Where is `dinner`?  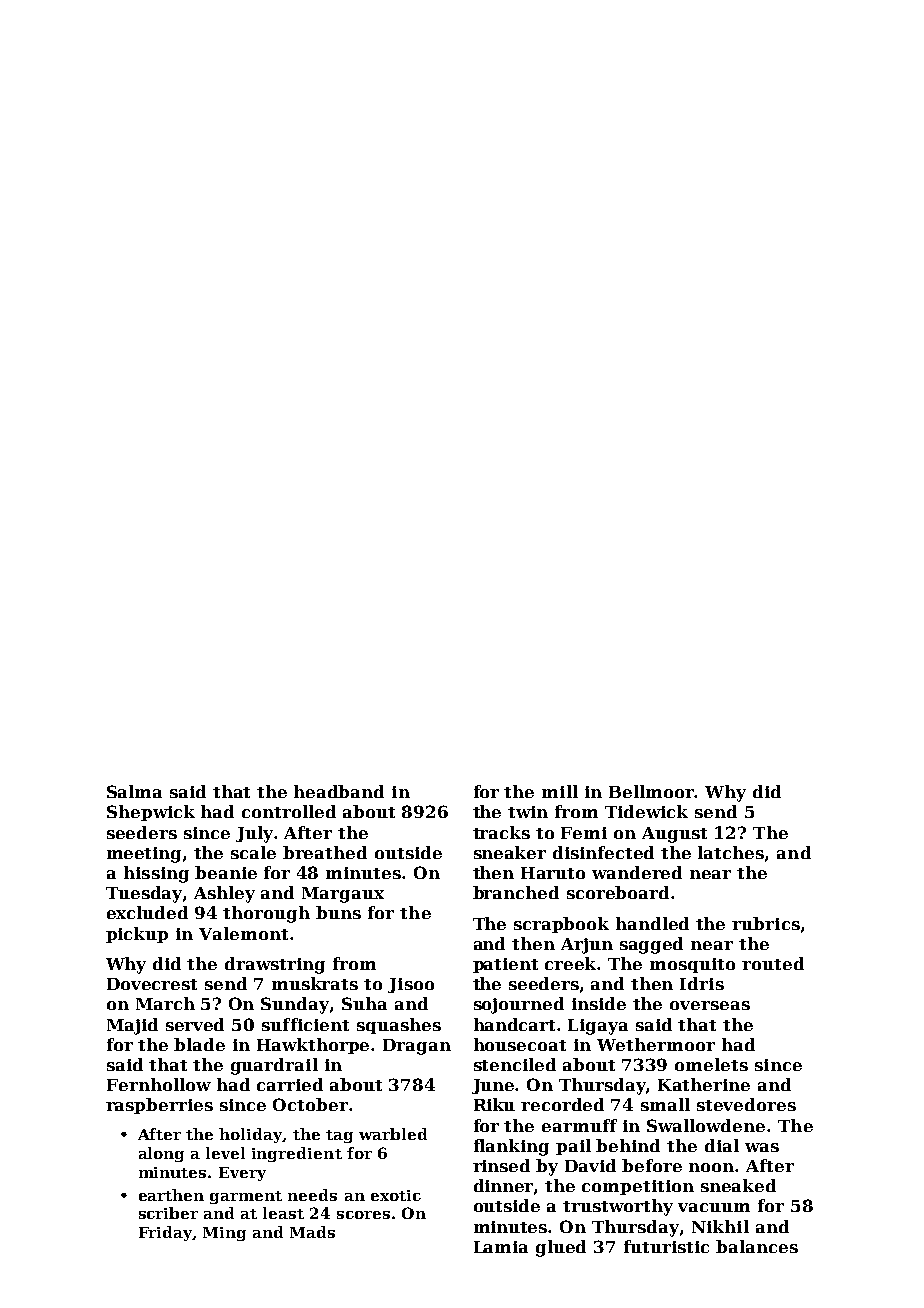 dinner is located at coordinates (503, 1185).
